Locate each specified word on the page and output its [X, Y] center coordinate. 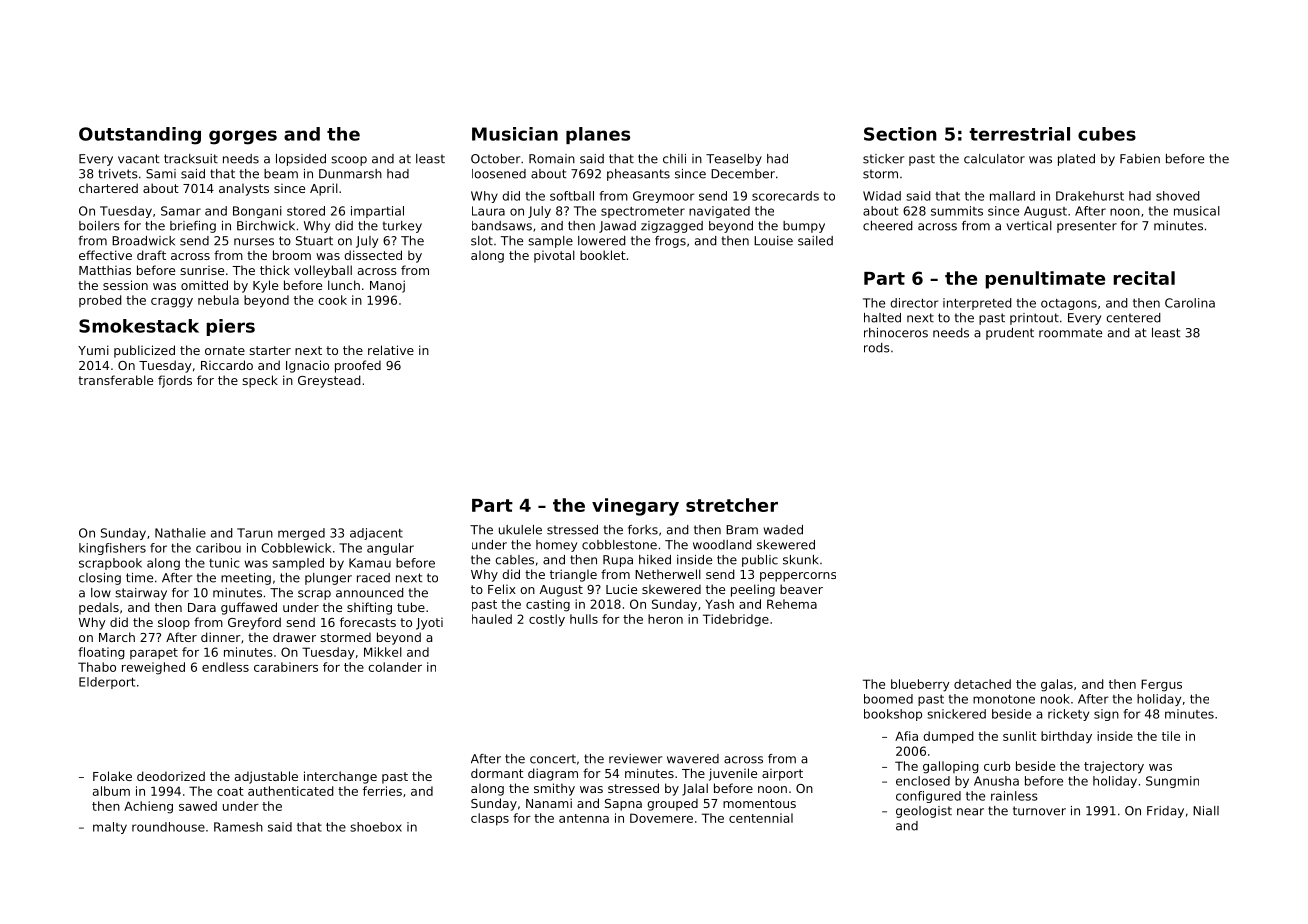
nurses [254, 242]
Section [900, 134]
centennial [761, 818]
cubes [1107, 134]
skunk [800, 560]
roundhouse [168, 827]
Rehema [792, 604]
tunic [224, 563]
